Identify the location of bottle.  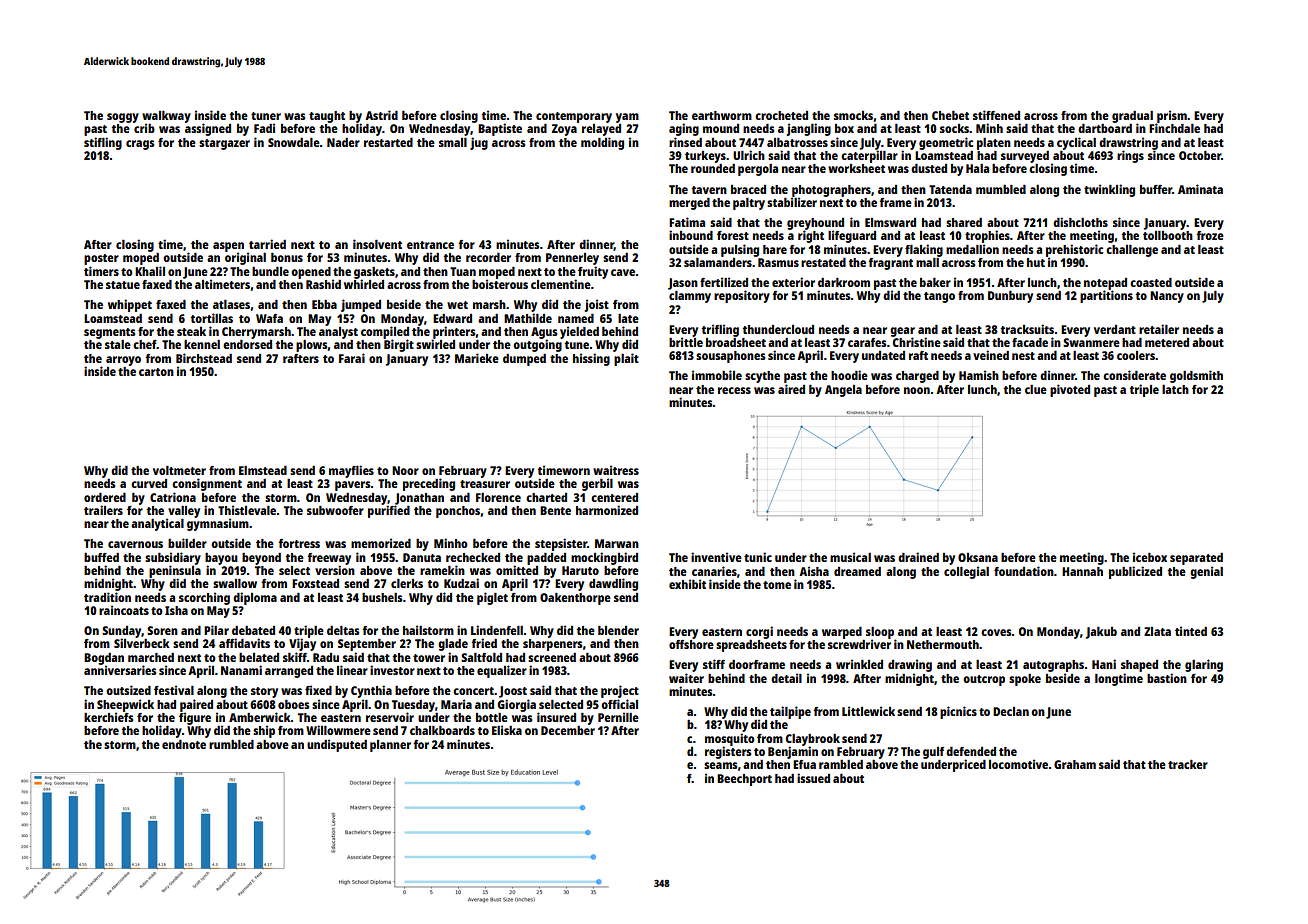
(492, 717).
